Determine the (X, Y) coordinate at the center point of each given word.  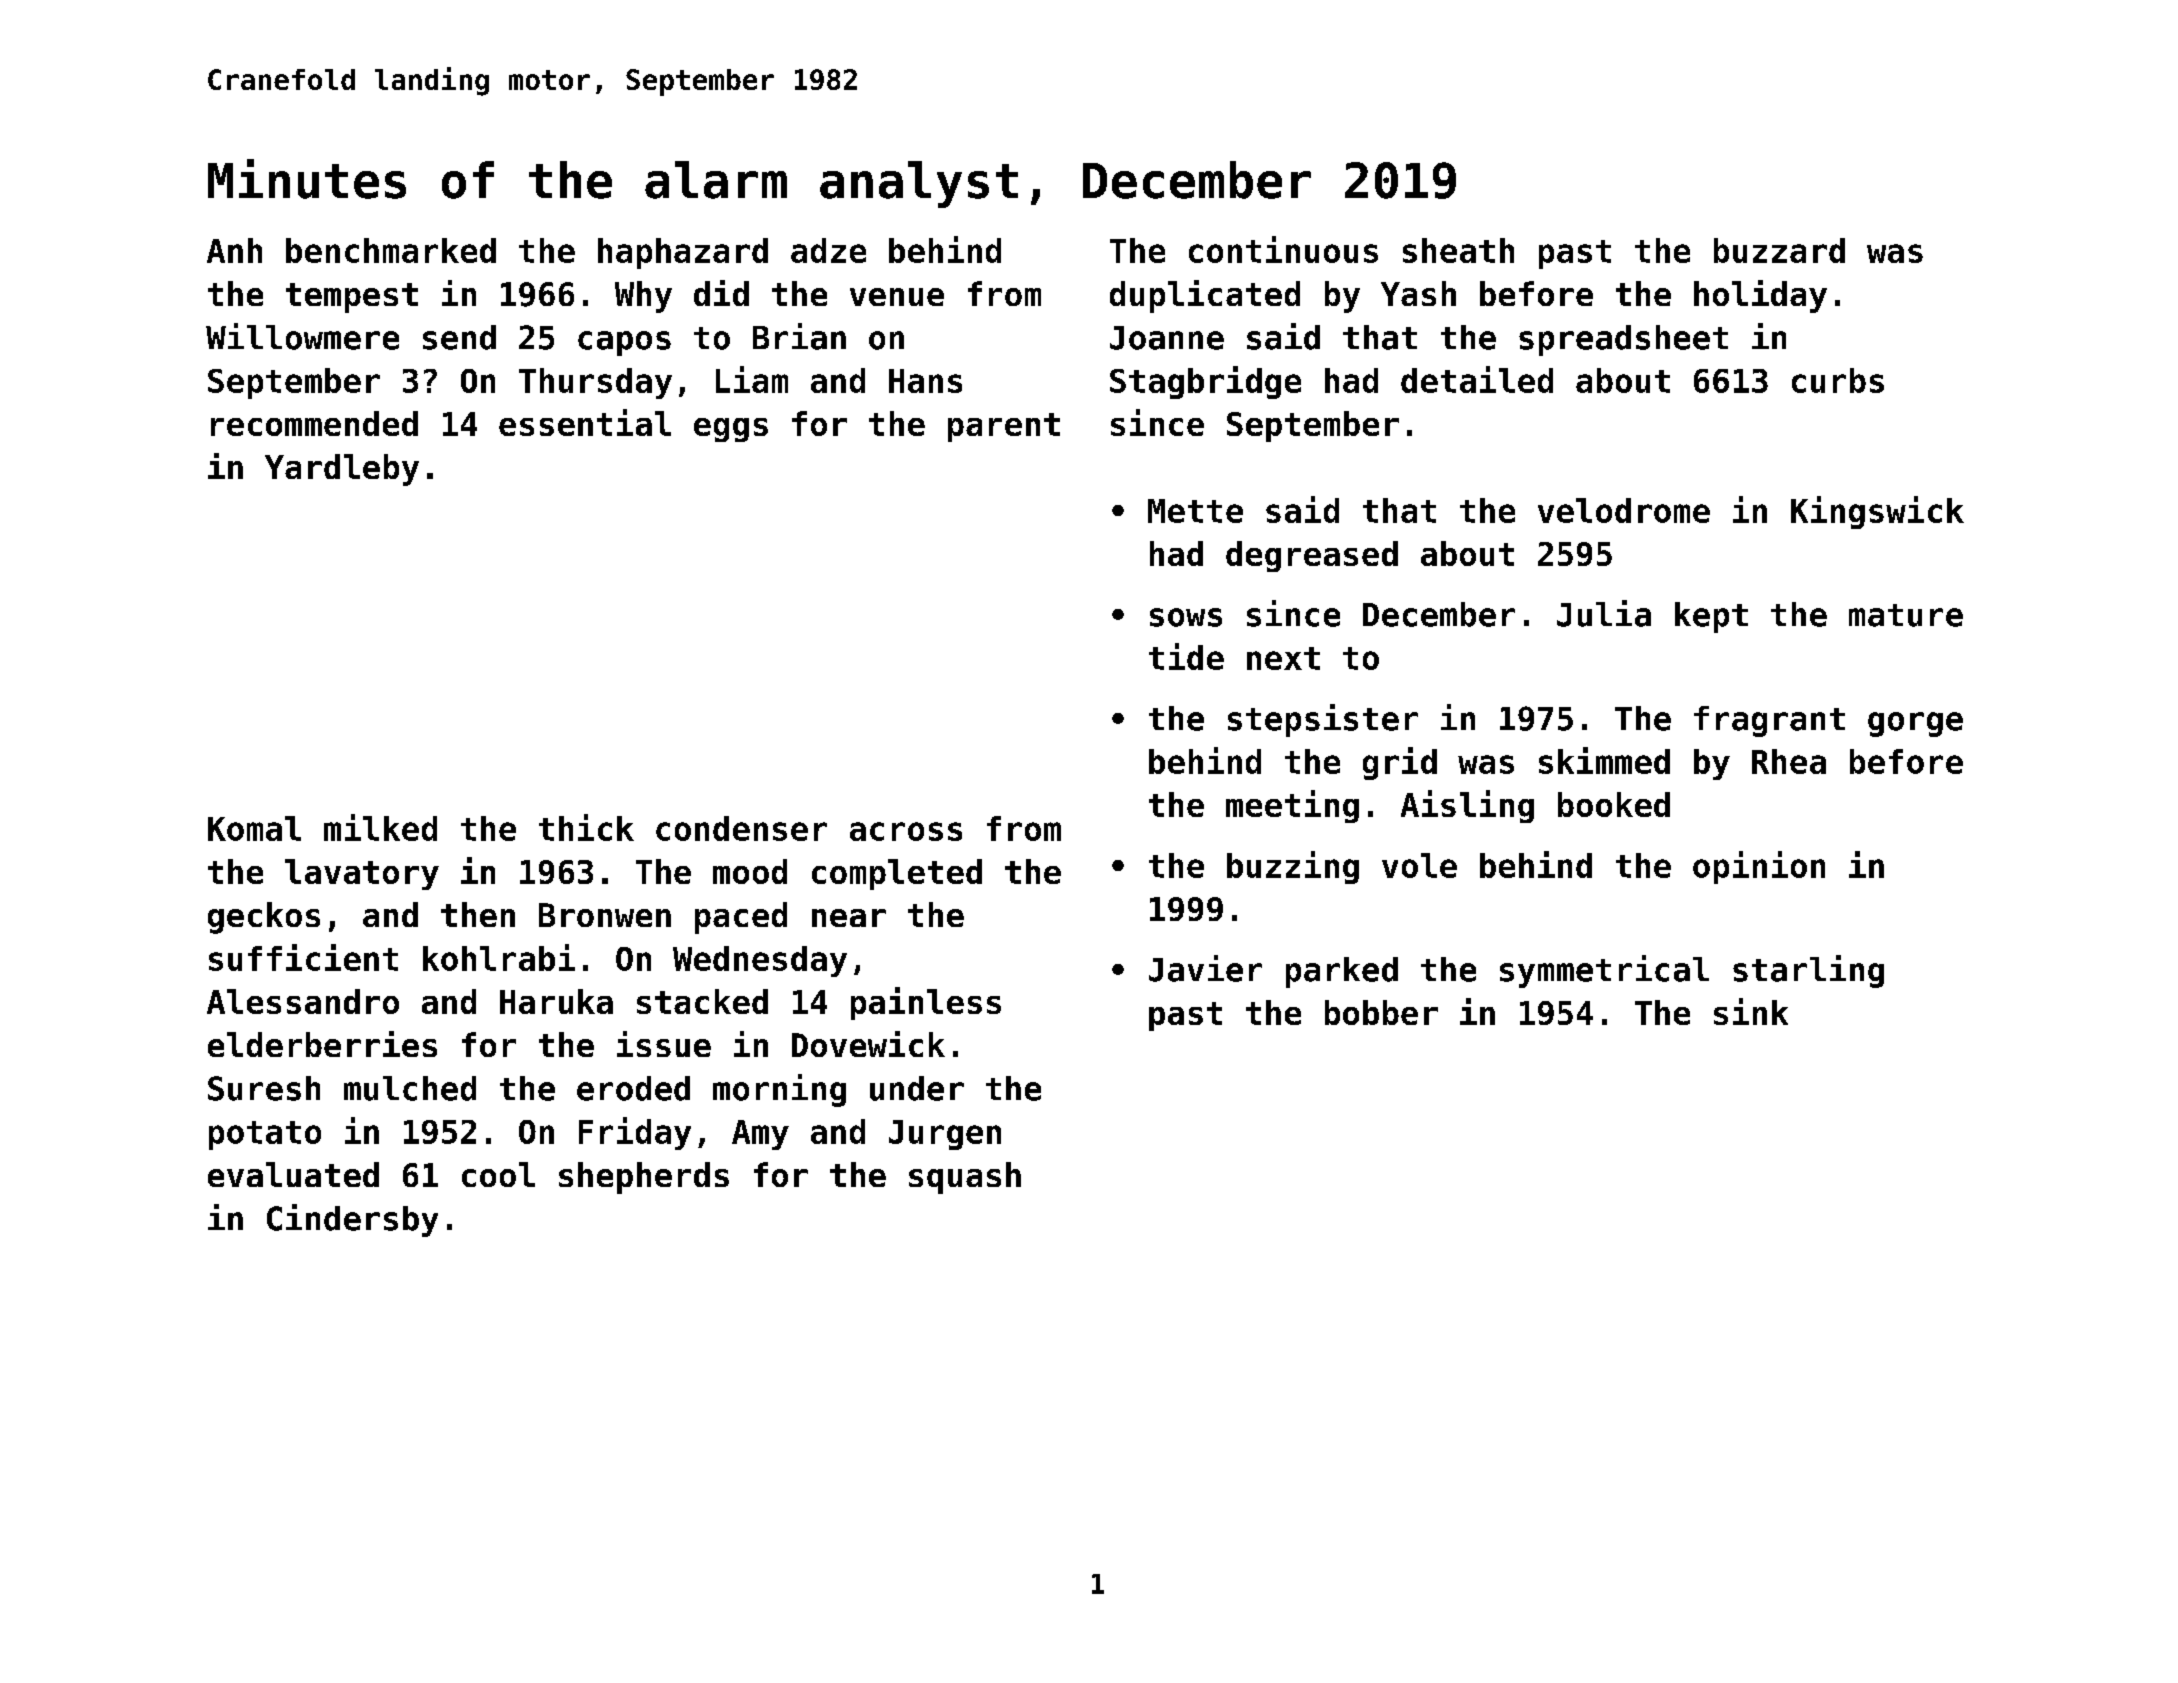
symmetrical (1604, 971)
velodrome (1624, 510)
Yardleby (342, 470)
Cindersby (352, 1220)
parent (1004, 427)
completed (897, 874)
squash (965, 1178)
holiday (1760, 296)
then (478, 914)
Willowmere (302, 336)
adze (828, 250)
